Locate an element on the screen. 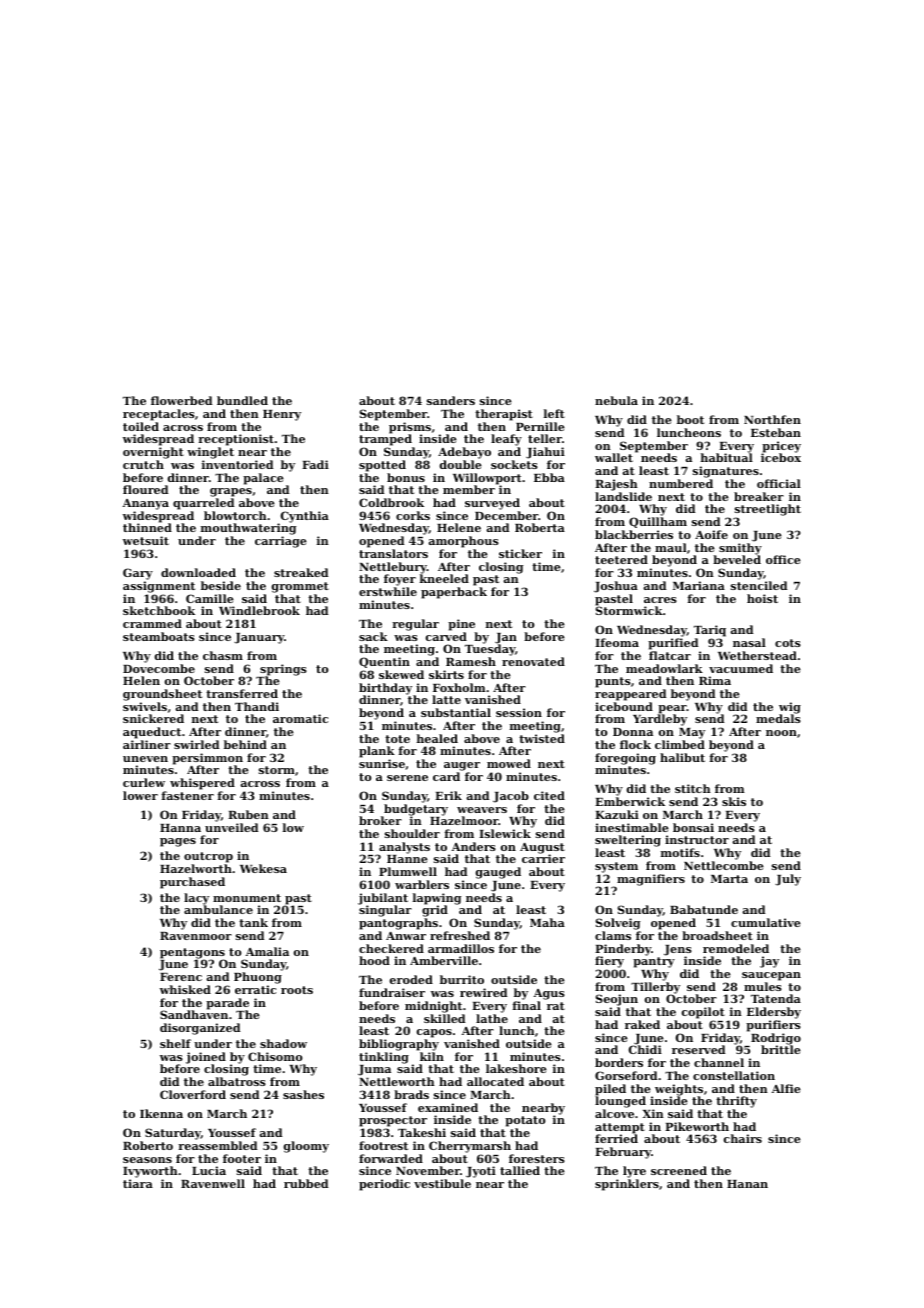 The height and width of the screenshot is (1308, 924). armadillos is located at coordinates (461, 948).
